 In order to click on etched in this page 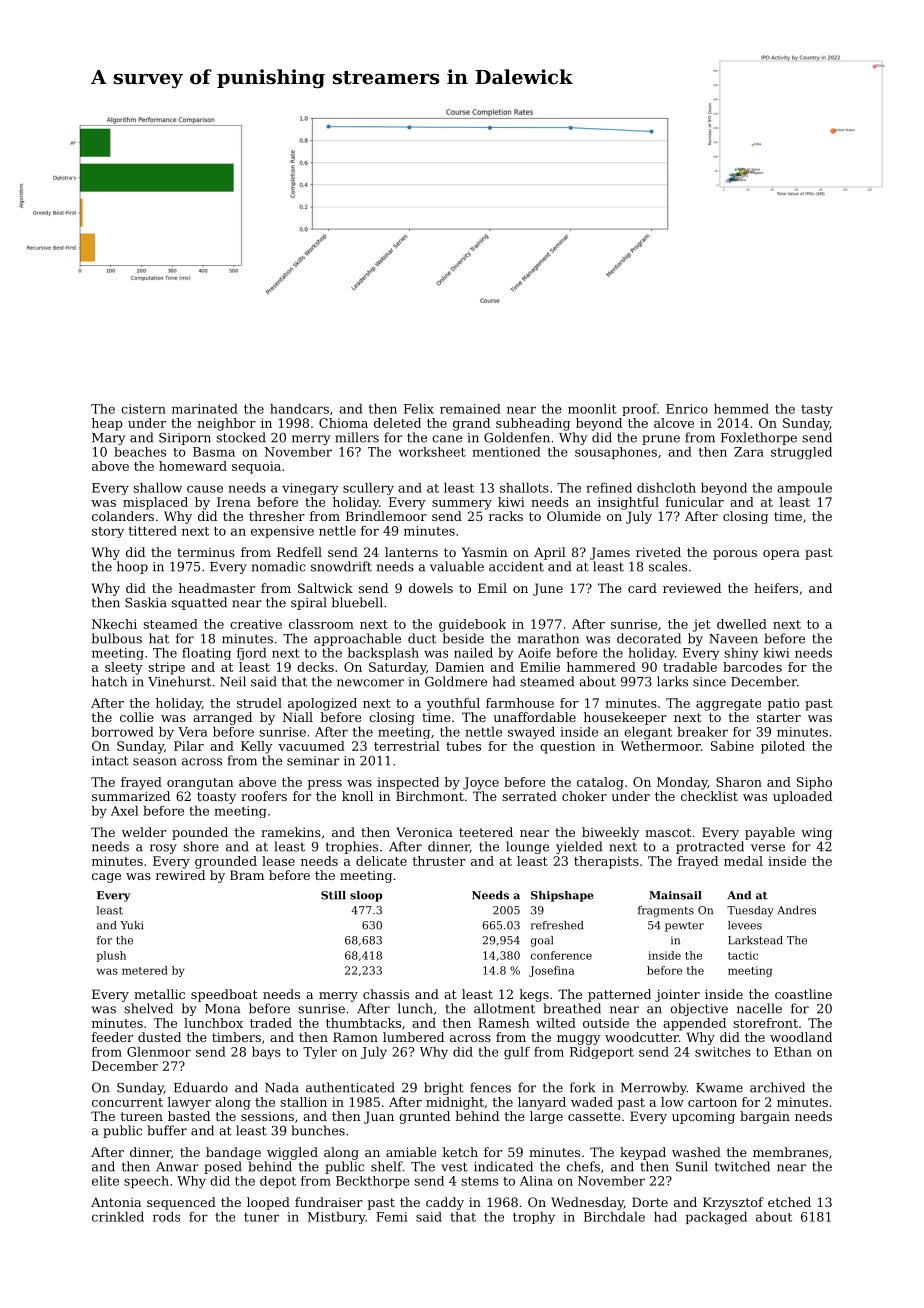, I will do `click(789, 1202)`.
